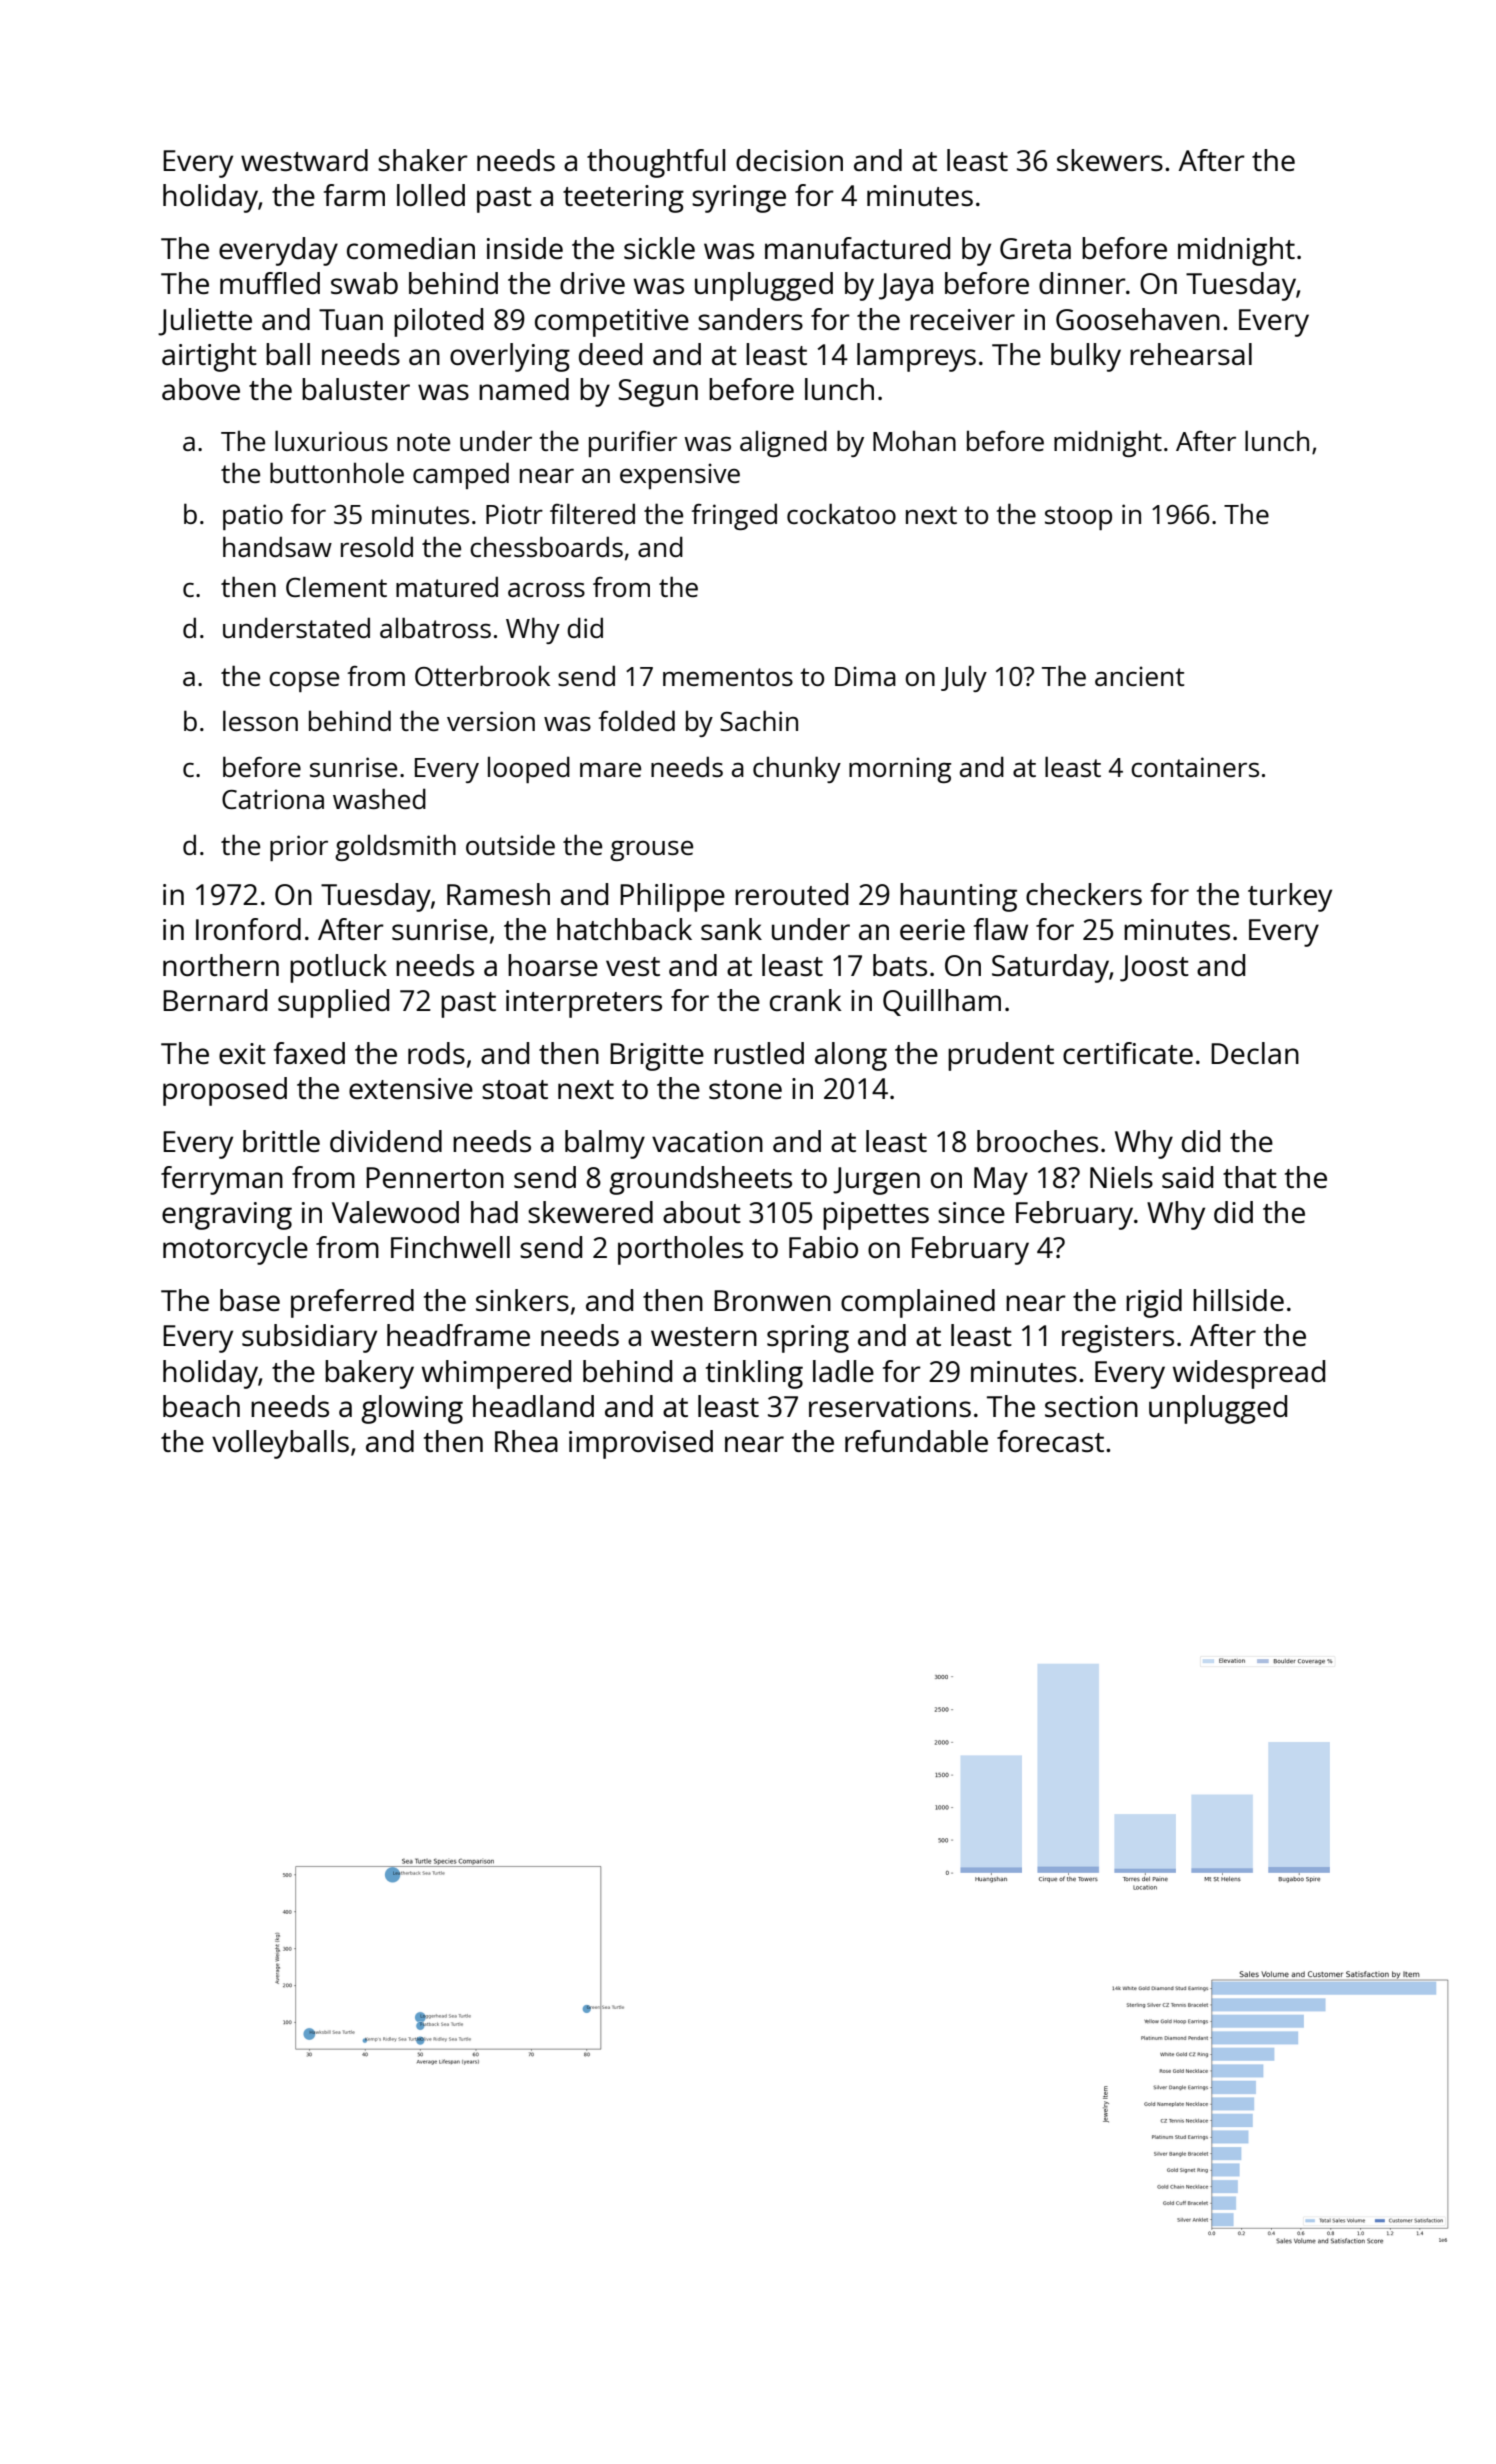  I want to click on glowing, so click(412, 1409).
